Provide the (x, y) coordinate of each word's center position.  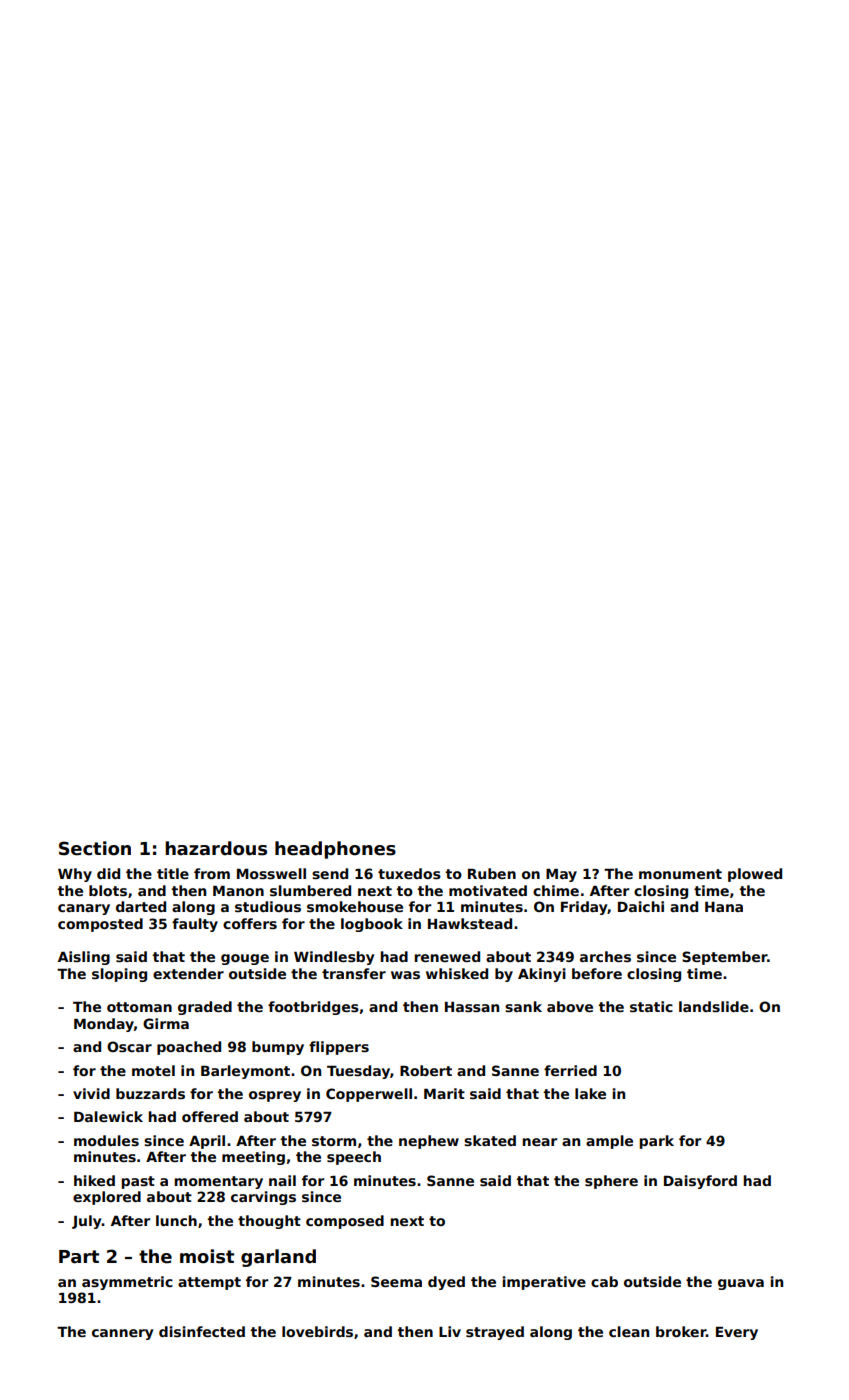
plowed (755, 875)
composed (345, 1222)
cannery (122, 1334)
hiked (94, 1180)
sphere (611, 1182)
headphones (335, 850)
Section (95, 848)
